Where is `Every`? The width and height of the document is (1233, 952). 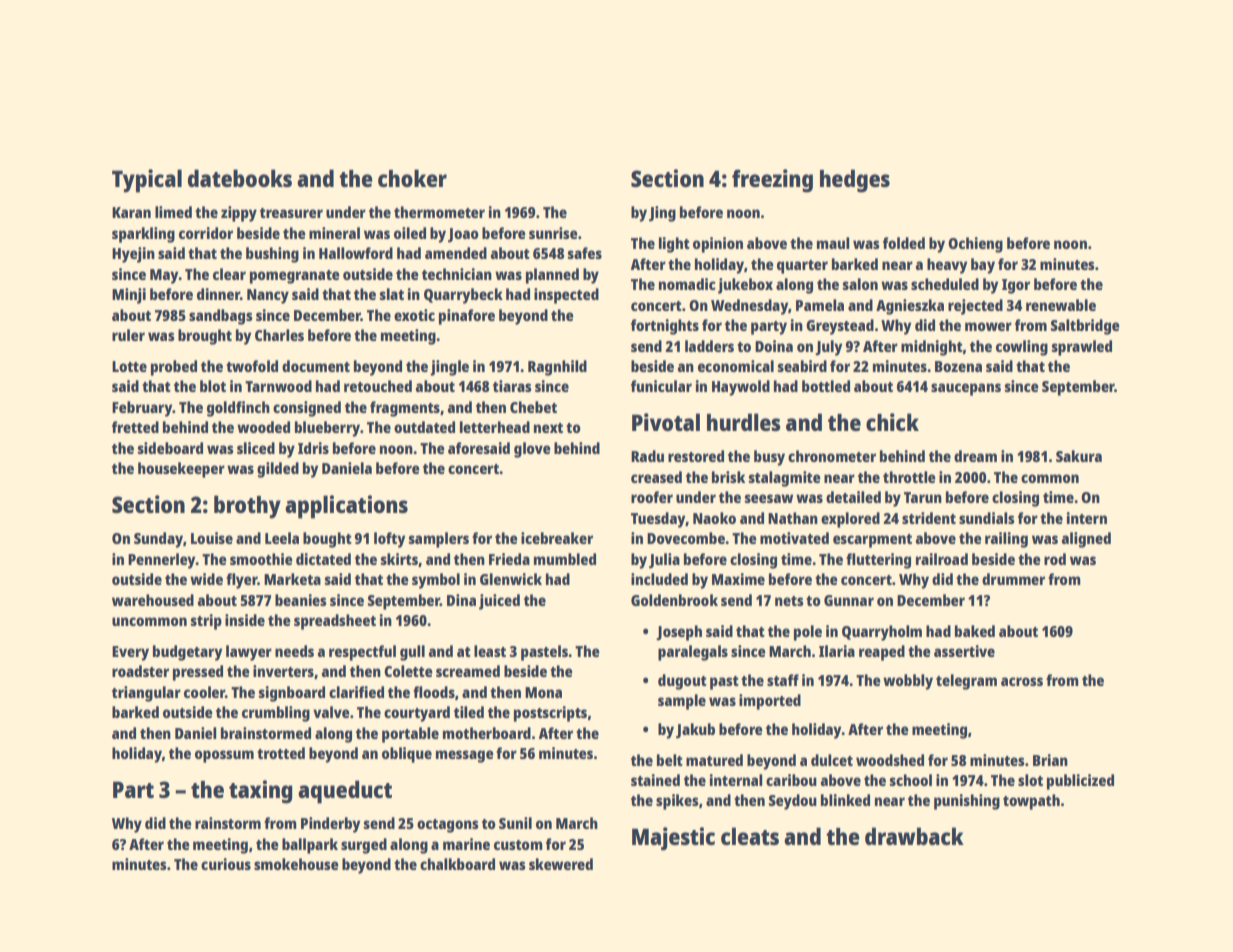
Every is located at coordinates (130, 653).
